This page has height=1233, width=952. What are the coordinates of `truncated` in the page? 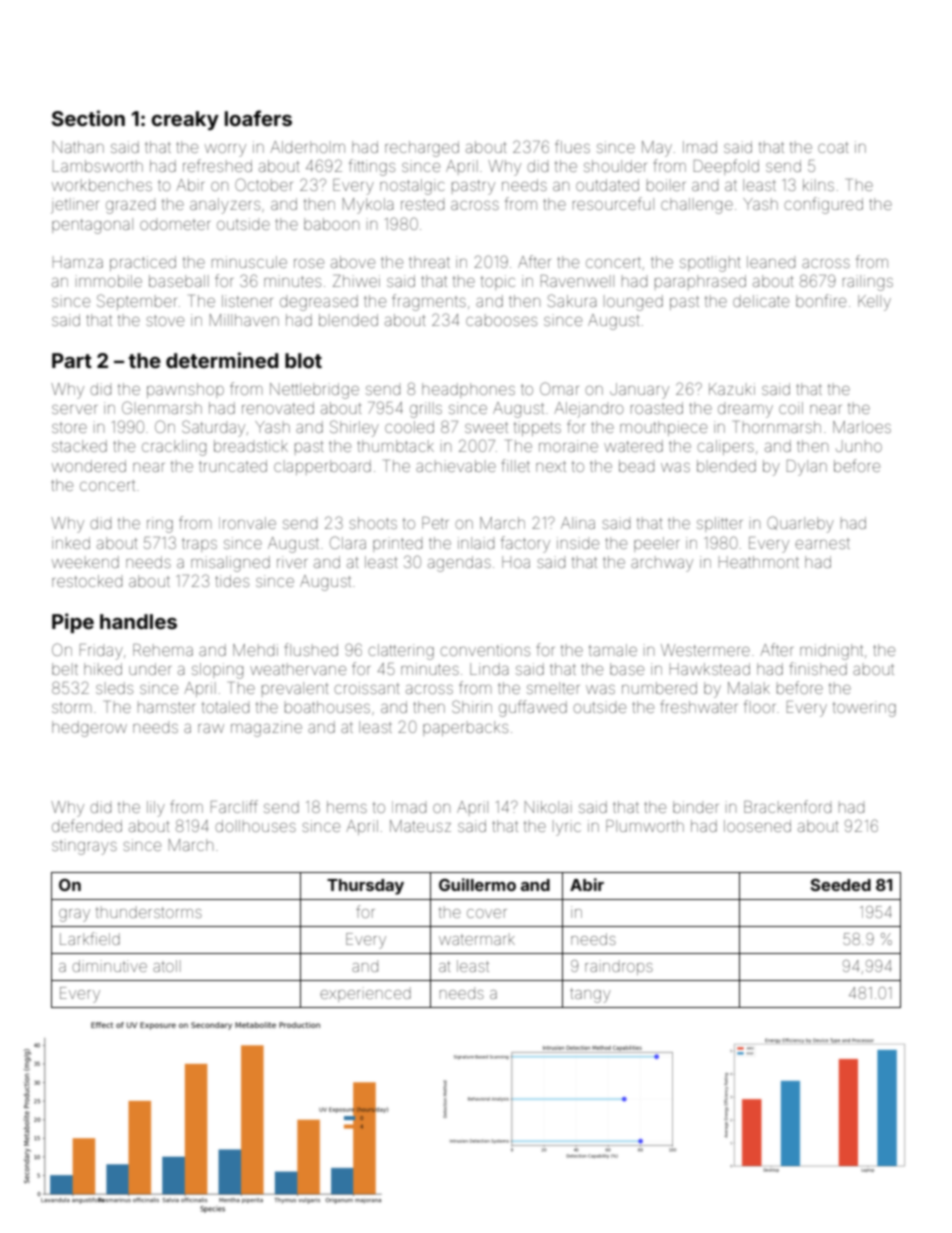 It's located at (233, 466).
